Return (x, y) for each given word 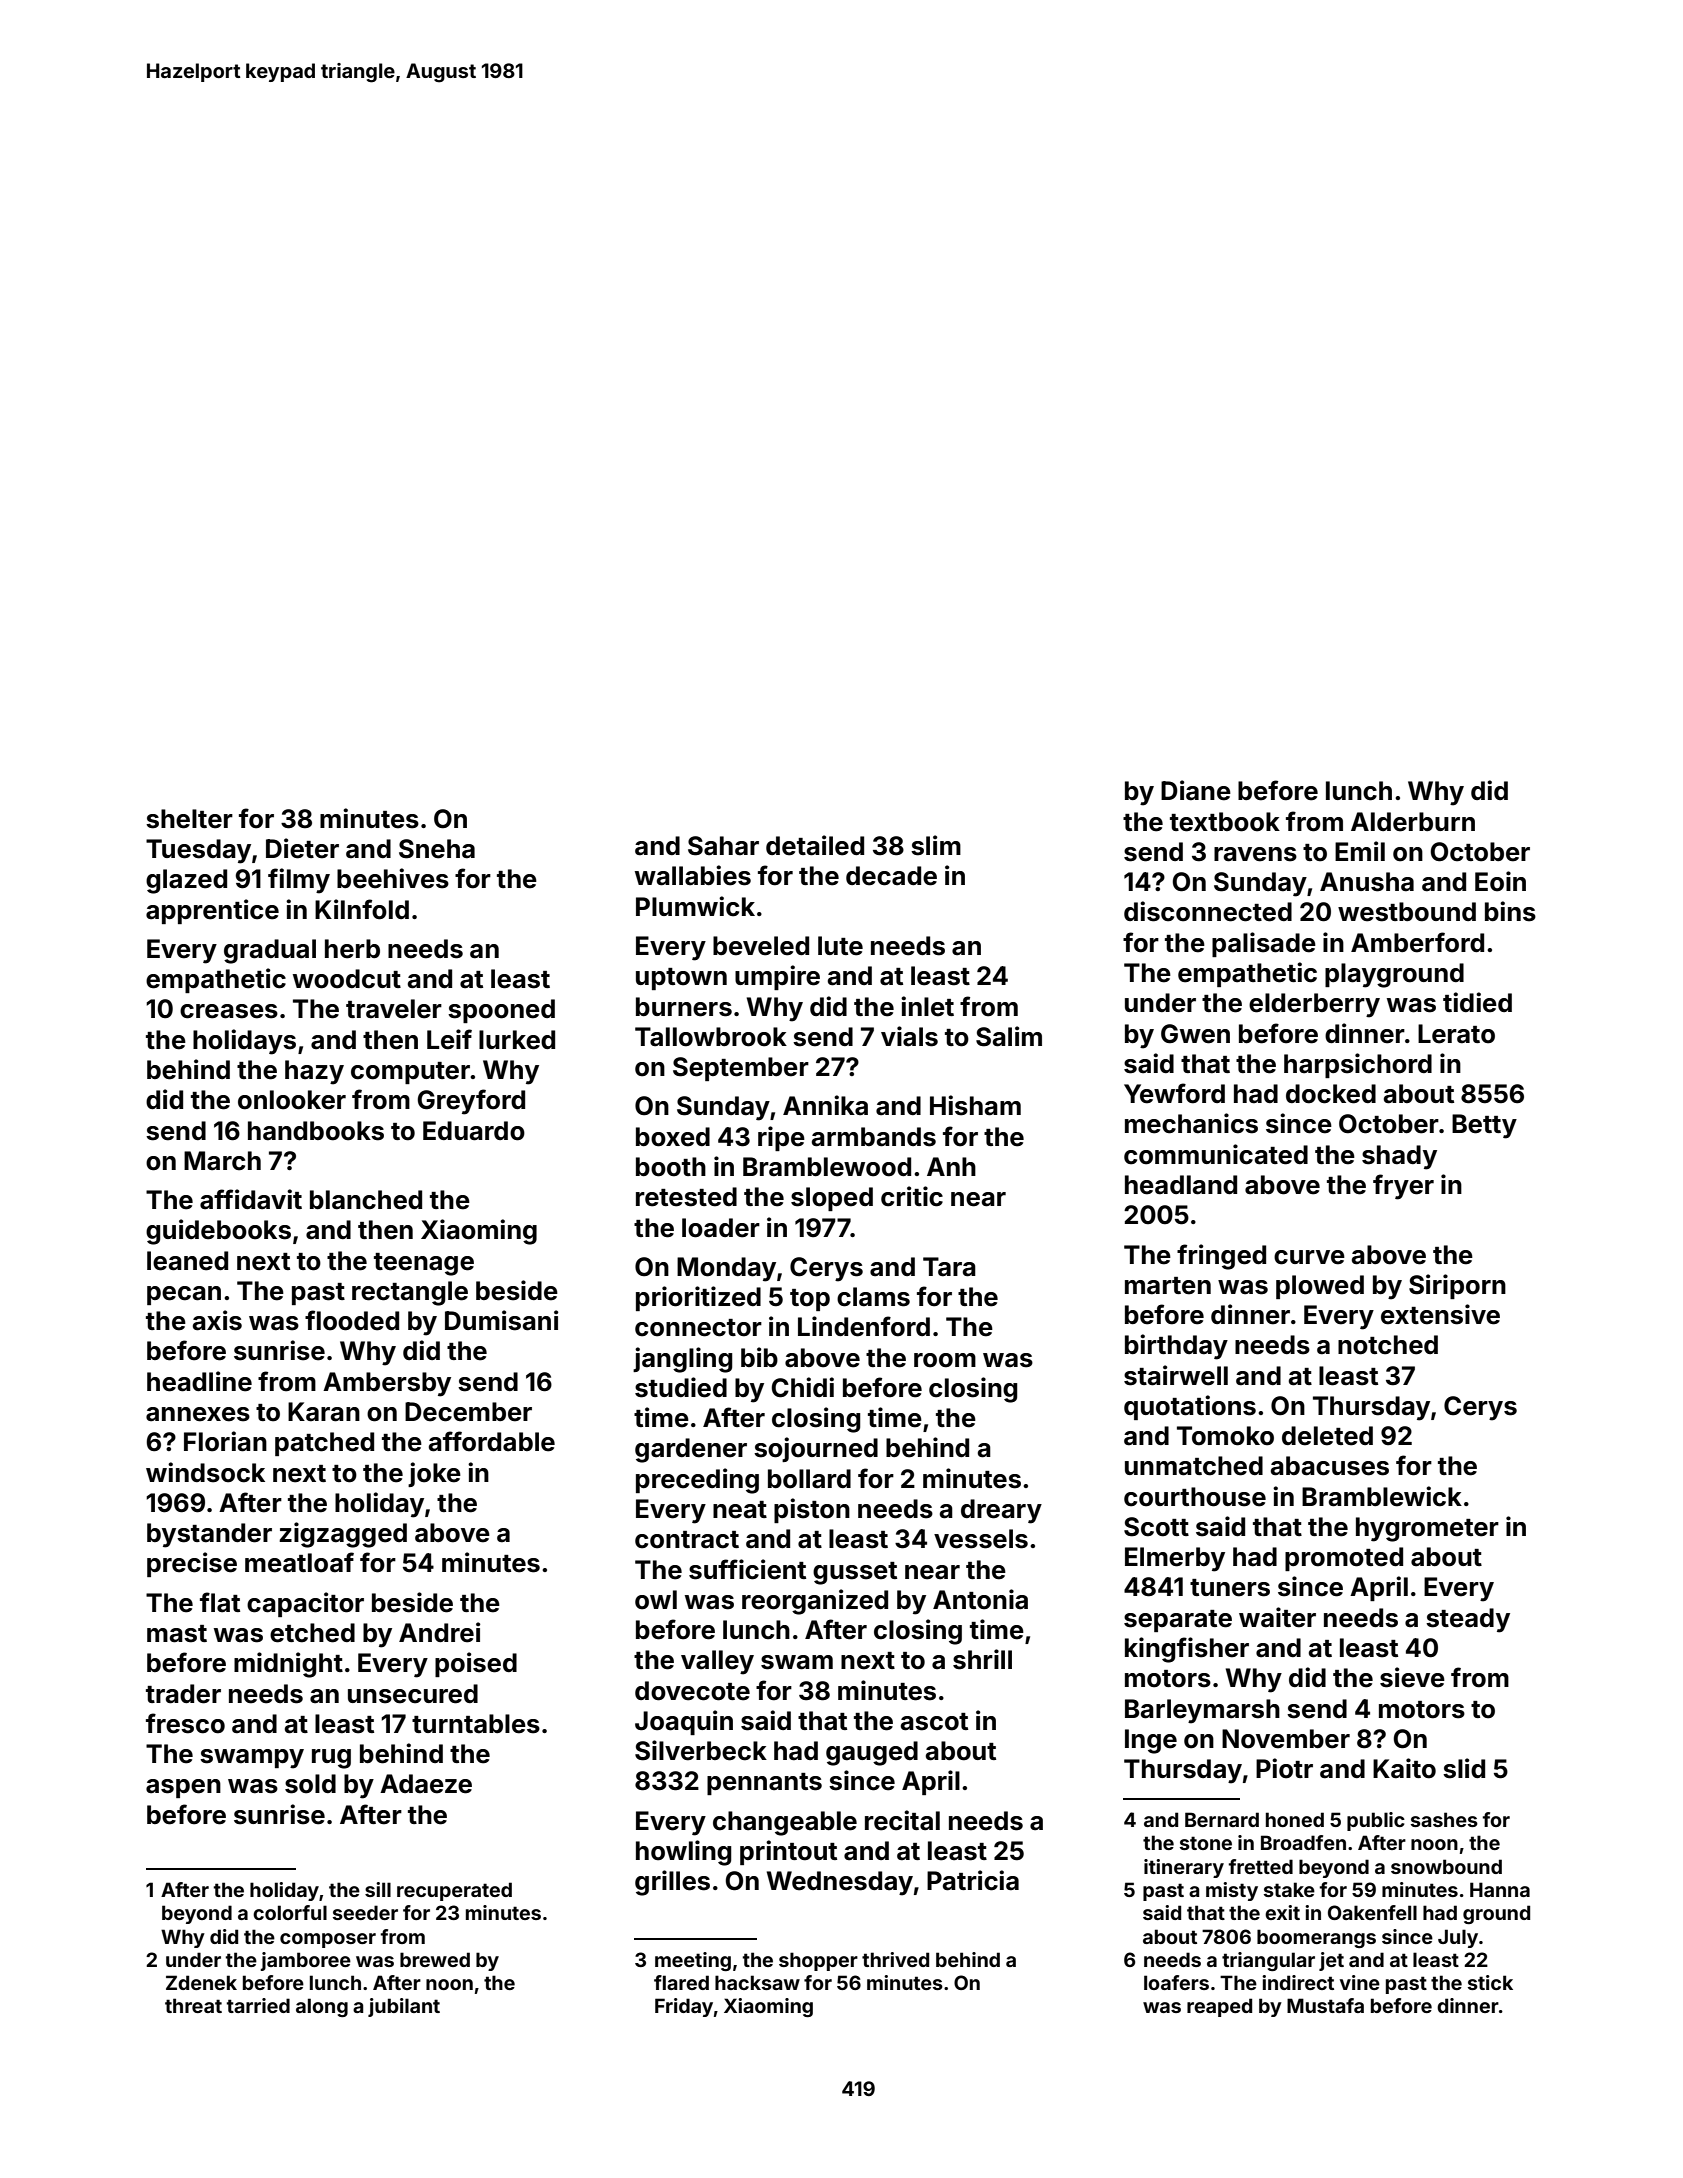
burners (684, 1007)
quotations (1190, 1407)
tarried (258, 2005)
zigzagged (343, 1535)
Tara (949, 1267)
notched (1388, 1345)
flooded (352, 1320)
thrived (895, 1959)
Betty (1484, 1126)
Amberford (1417, 942)
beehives (393, 878)
